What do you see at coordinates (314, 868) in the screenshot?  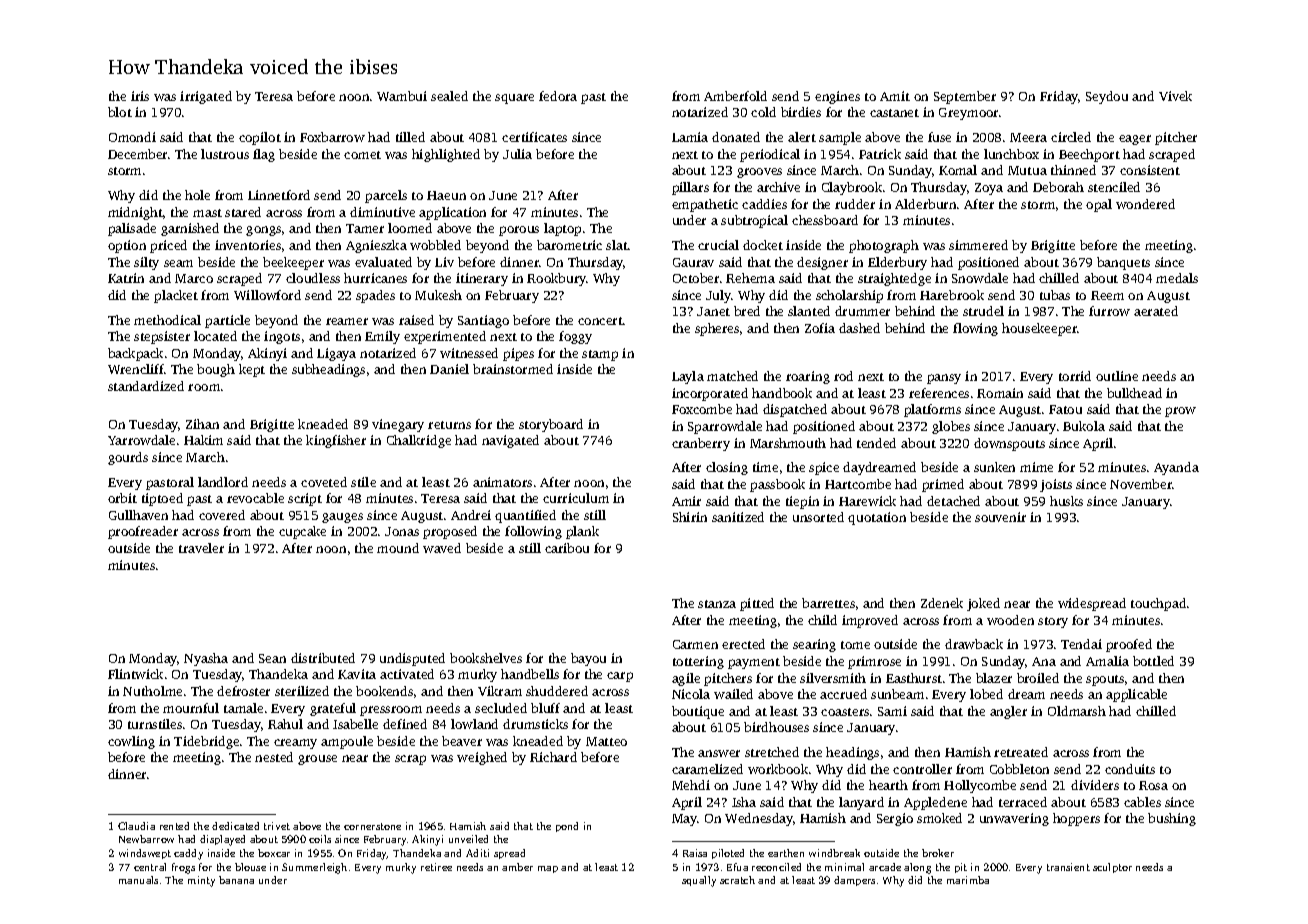 I see `Summerleigh` at bounding box center [314, 868].
